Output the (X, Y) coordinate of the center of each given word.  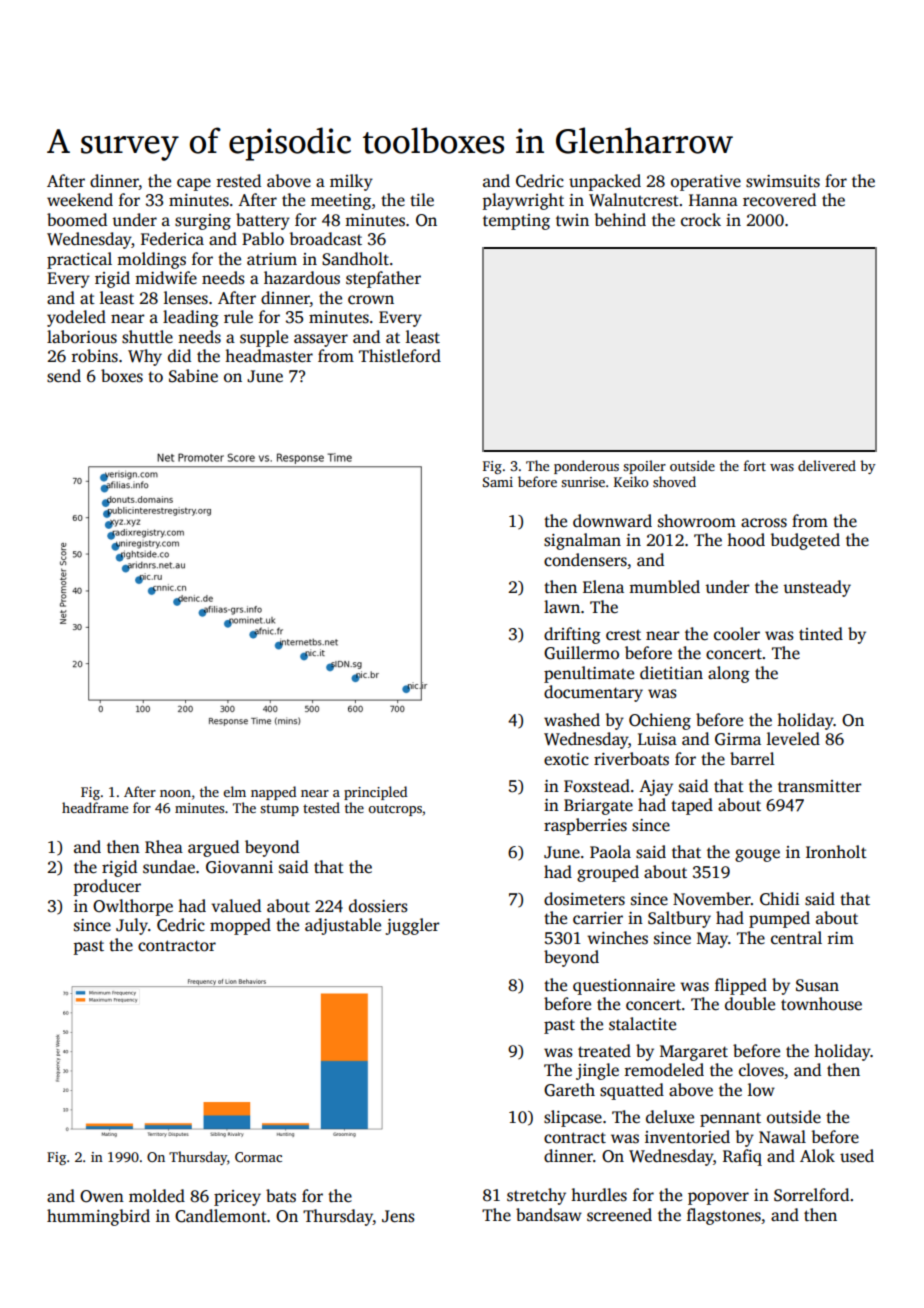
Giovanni (239, 867)
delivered (827, 465)
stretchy (536, 1196)
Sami (498, 482)
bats (281, 1196)
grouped (608, 873)
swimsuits (783, 181)
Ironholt (836, 851)
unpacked (605, 182)
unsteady (817, 588)
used (857, 1156)
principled (375, 793)
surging (203, 222)
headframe (95, 807)
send (64, 376)
